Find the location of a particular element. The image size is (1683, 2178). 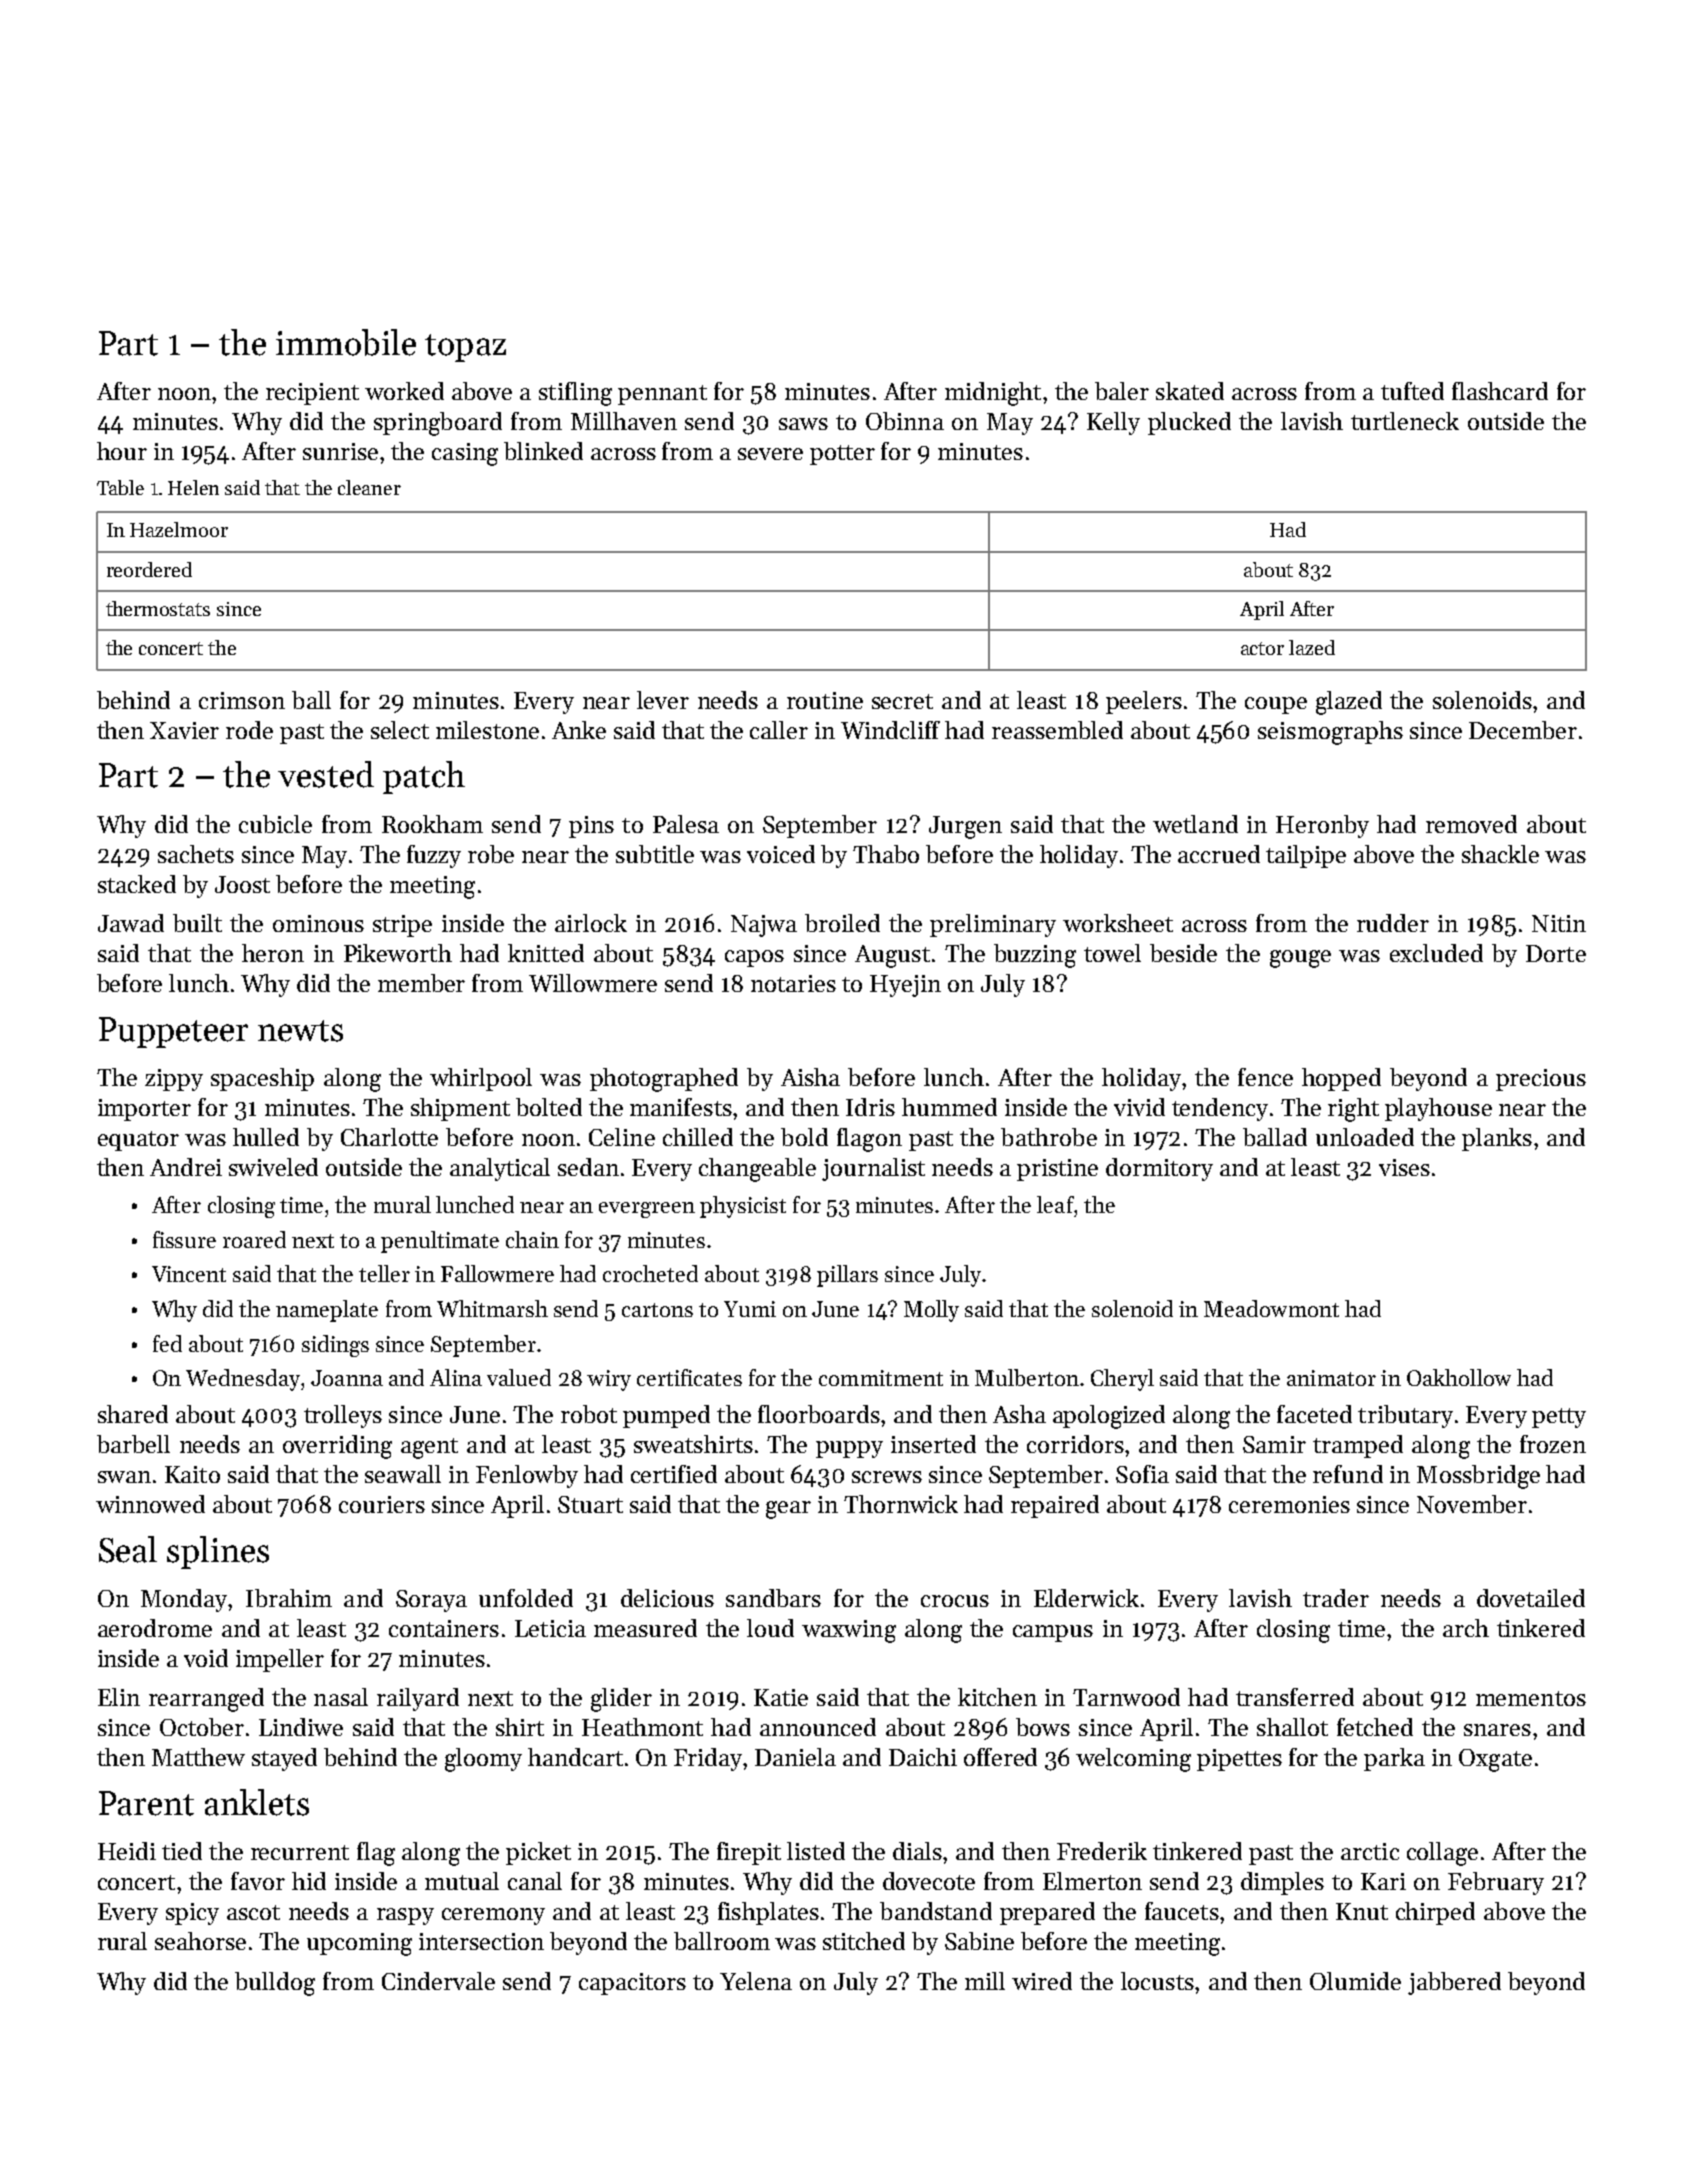

topaz is located at coordinates (465, 348).
